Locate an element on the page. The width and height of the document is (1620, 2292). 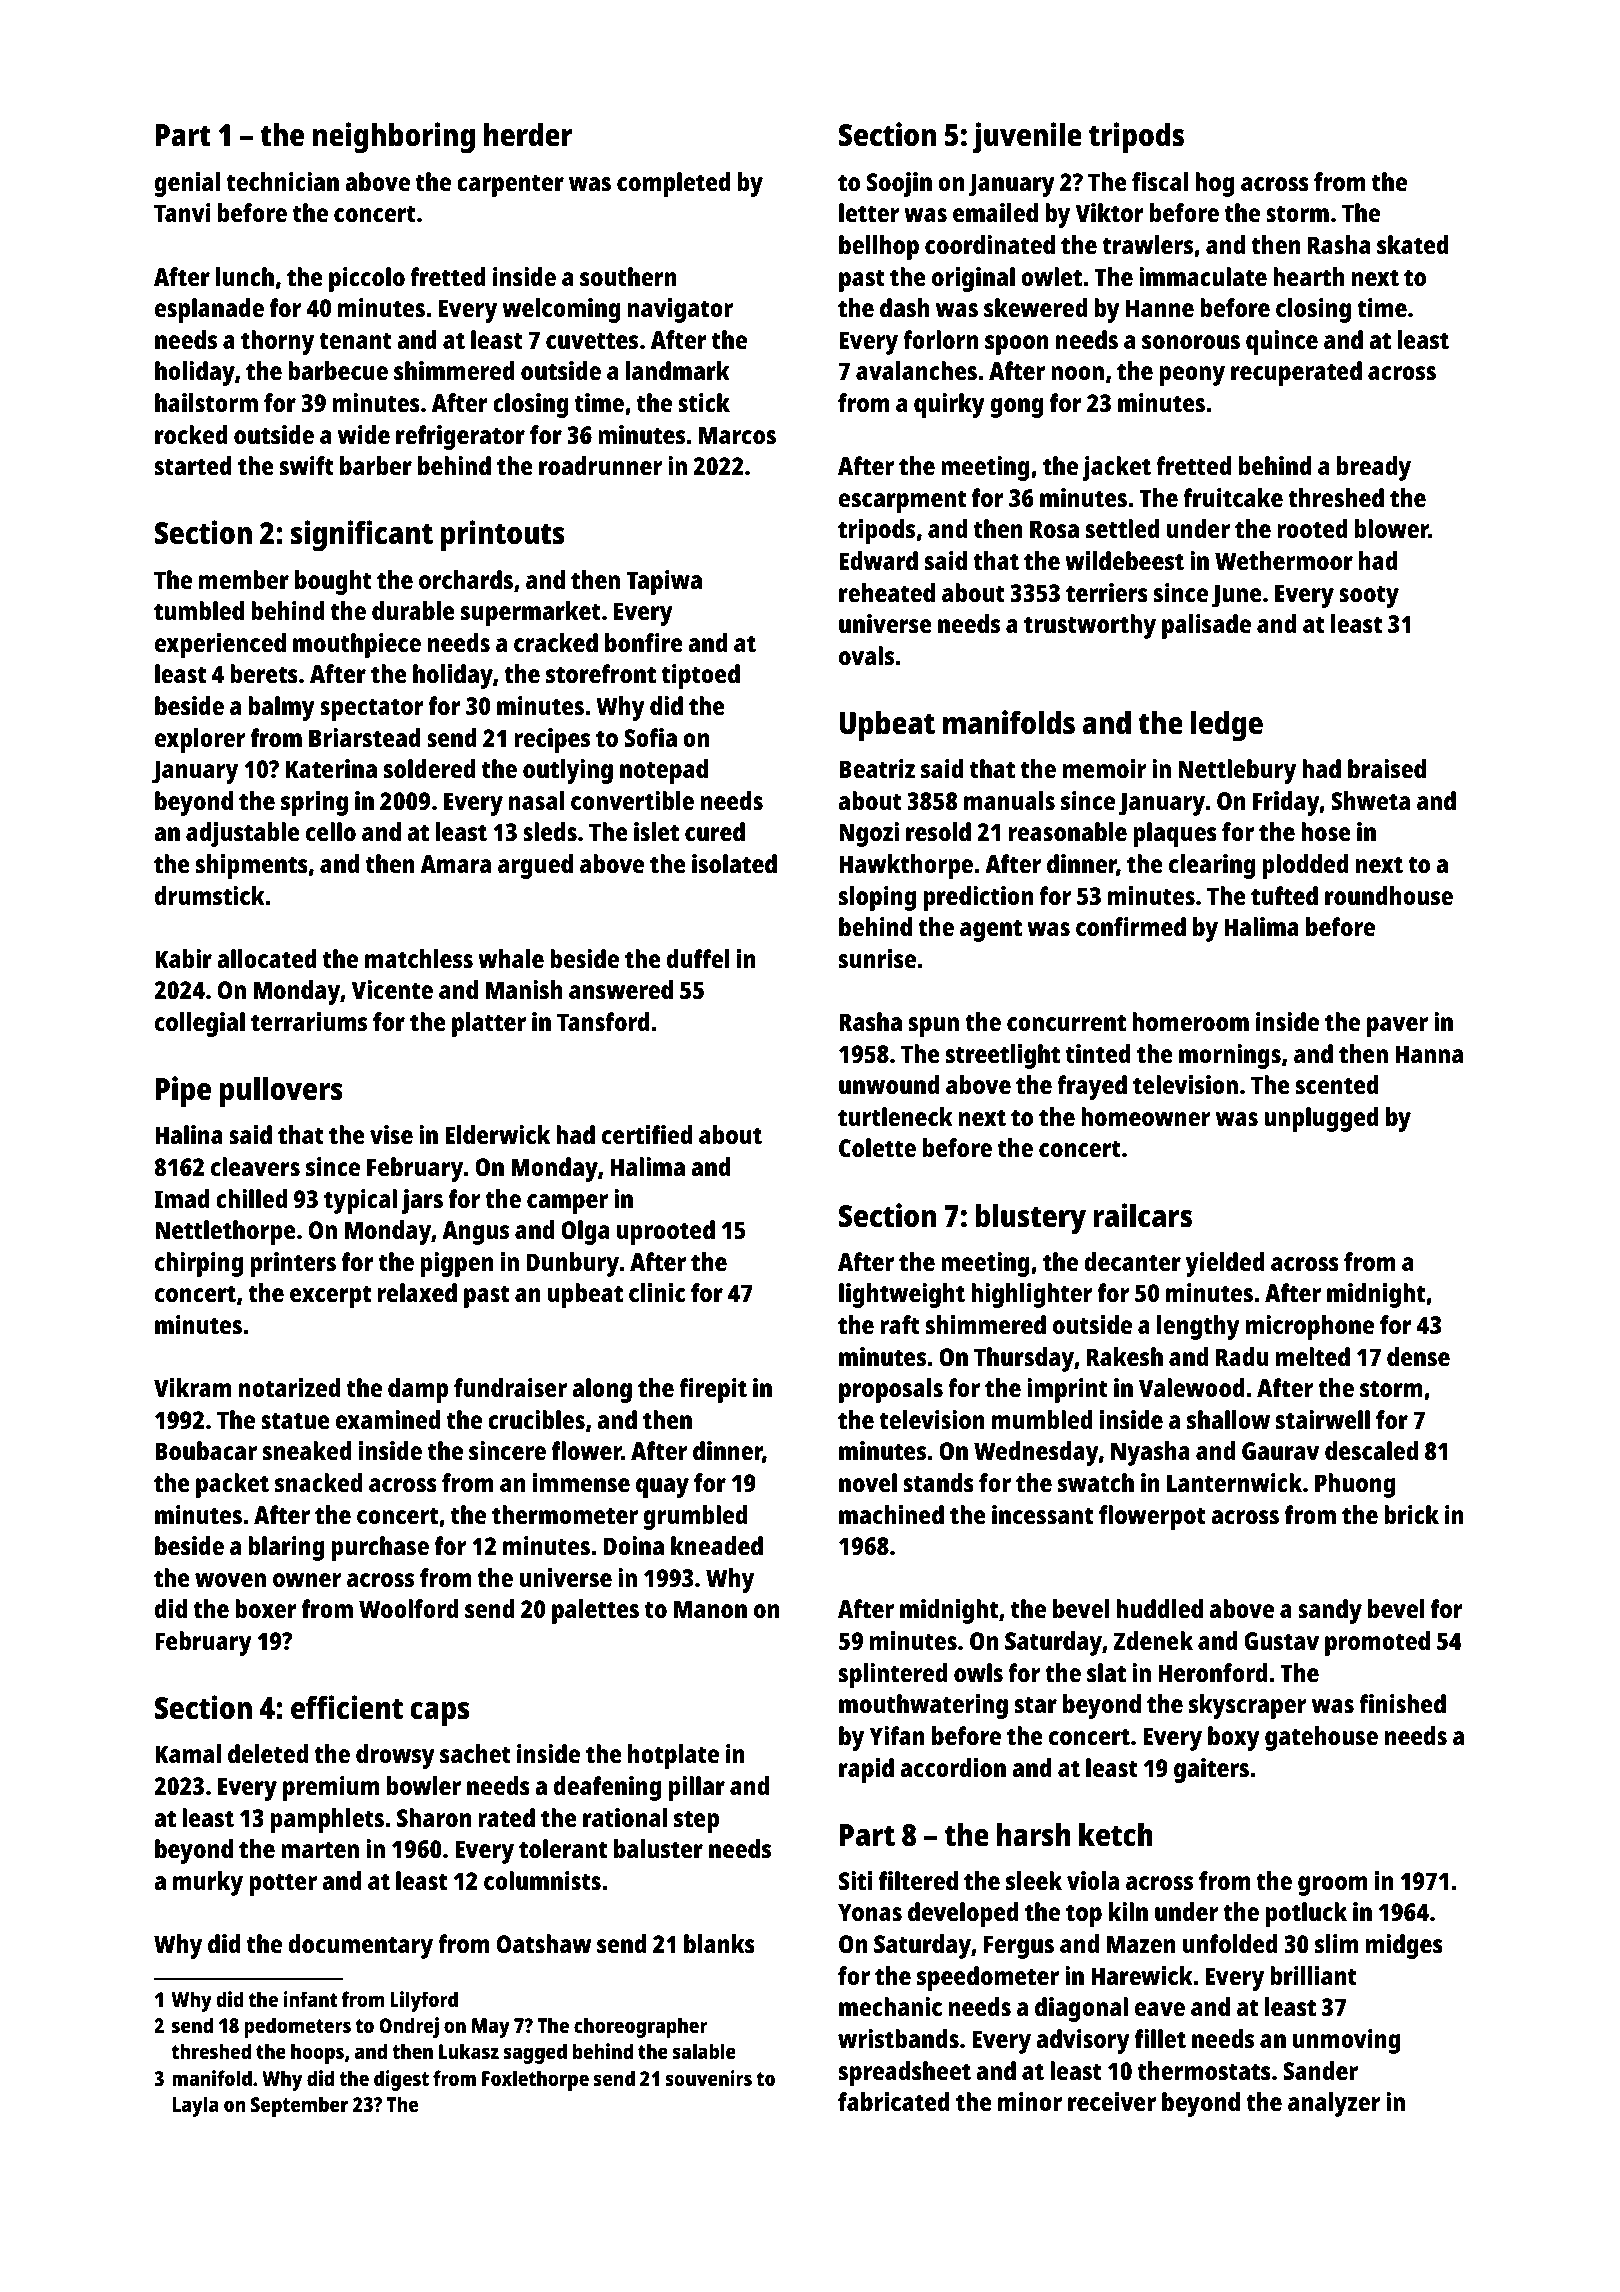
bready is located at coordinates (1374, 468).
